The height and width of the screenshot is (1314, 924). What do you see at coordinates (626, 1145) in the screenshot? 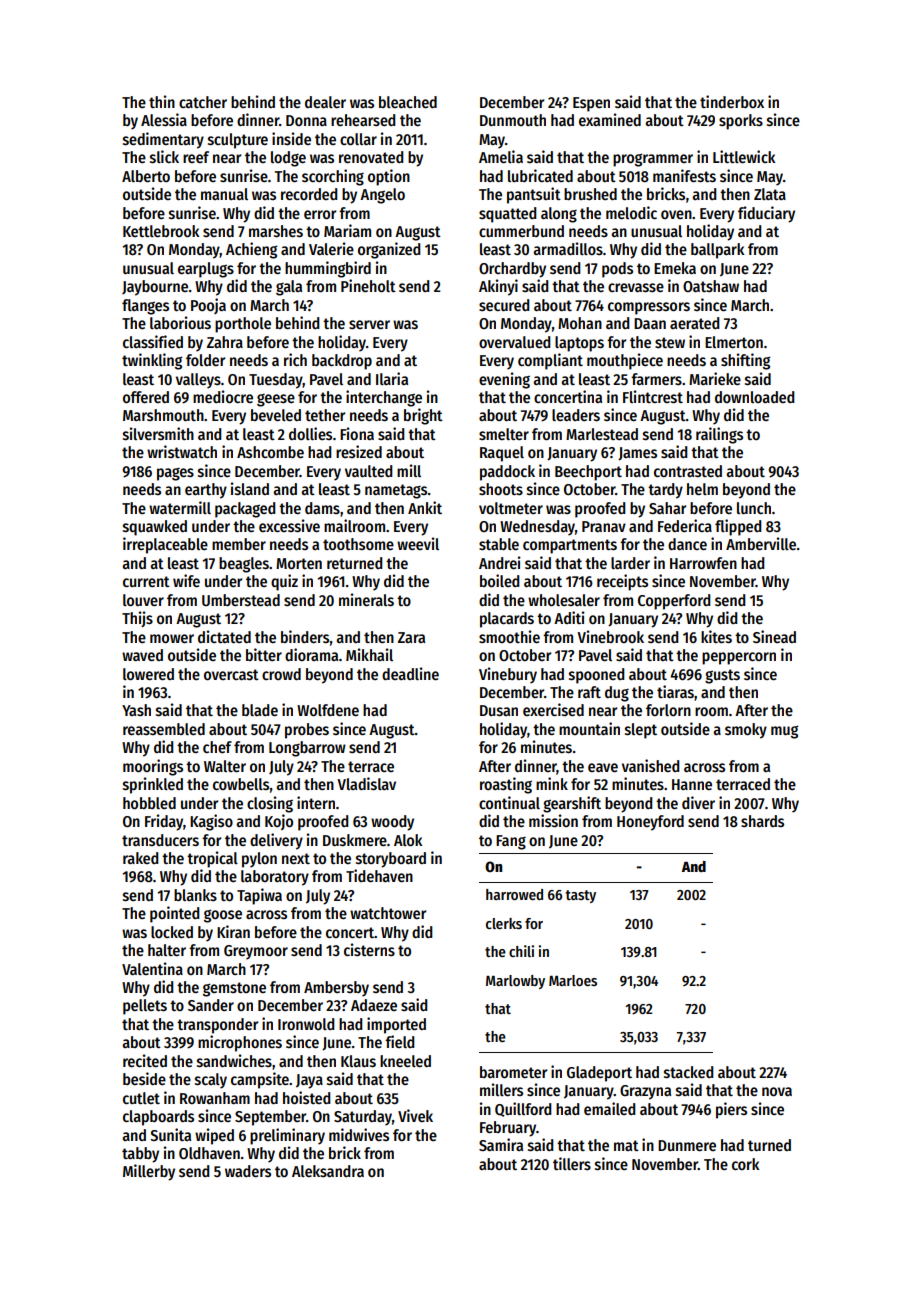
I see `mat` at bounding box center [626, 1145].
